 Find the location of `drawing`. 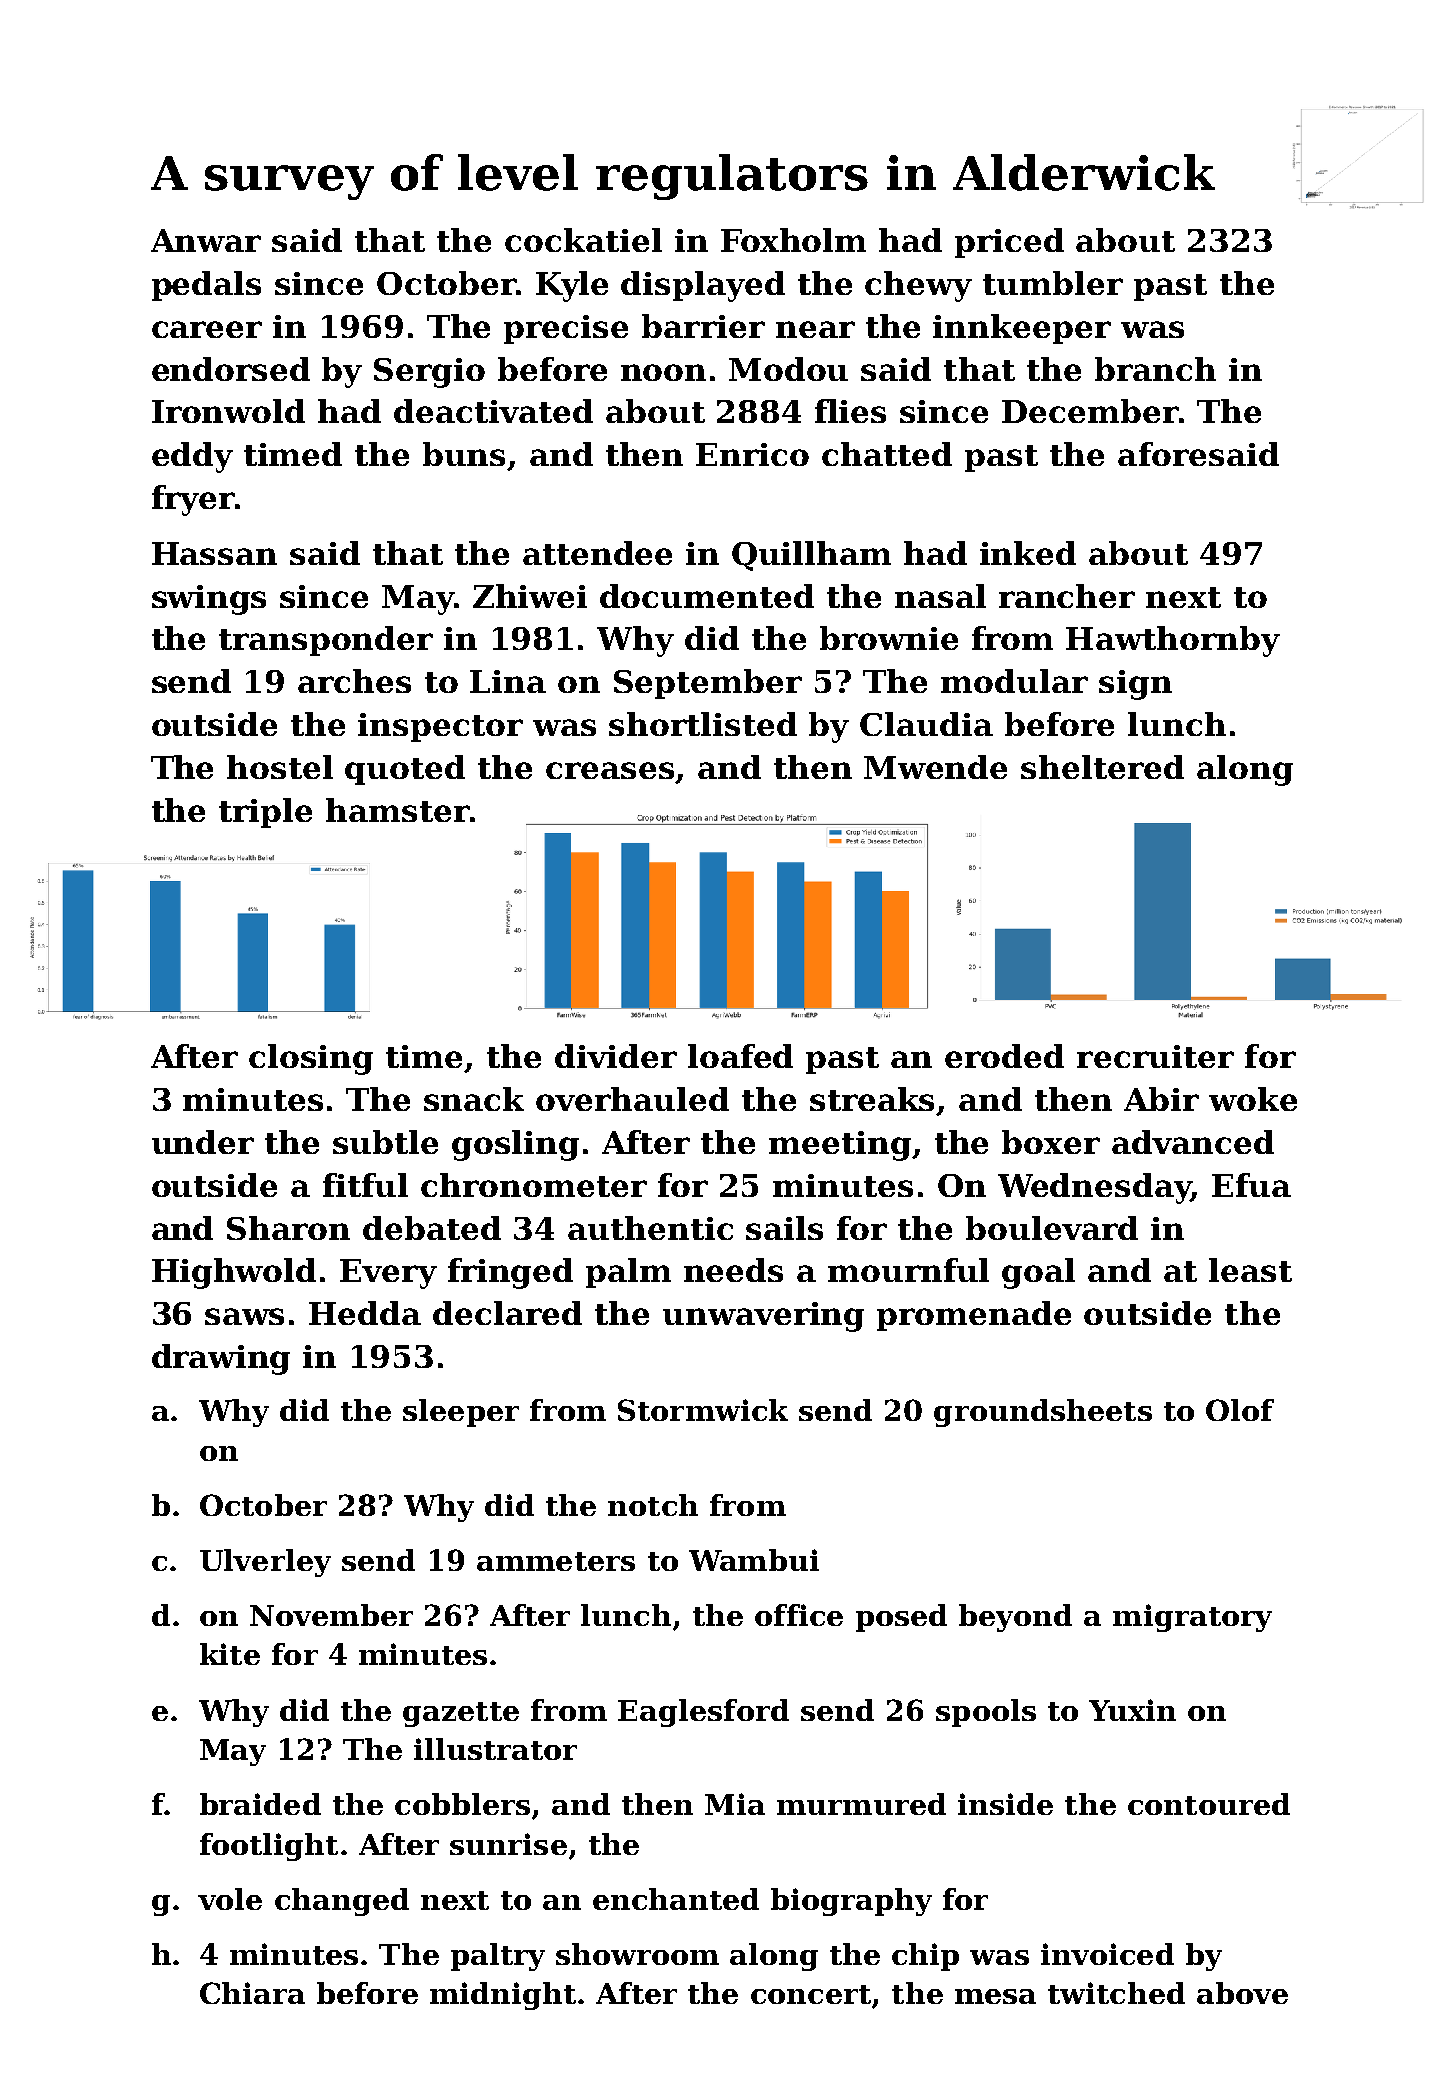

drawing is located at coordinates (221, 1359).
